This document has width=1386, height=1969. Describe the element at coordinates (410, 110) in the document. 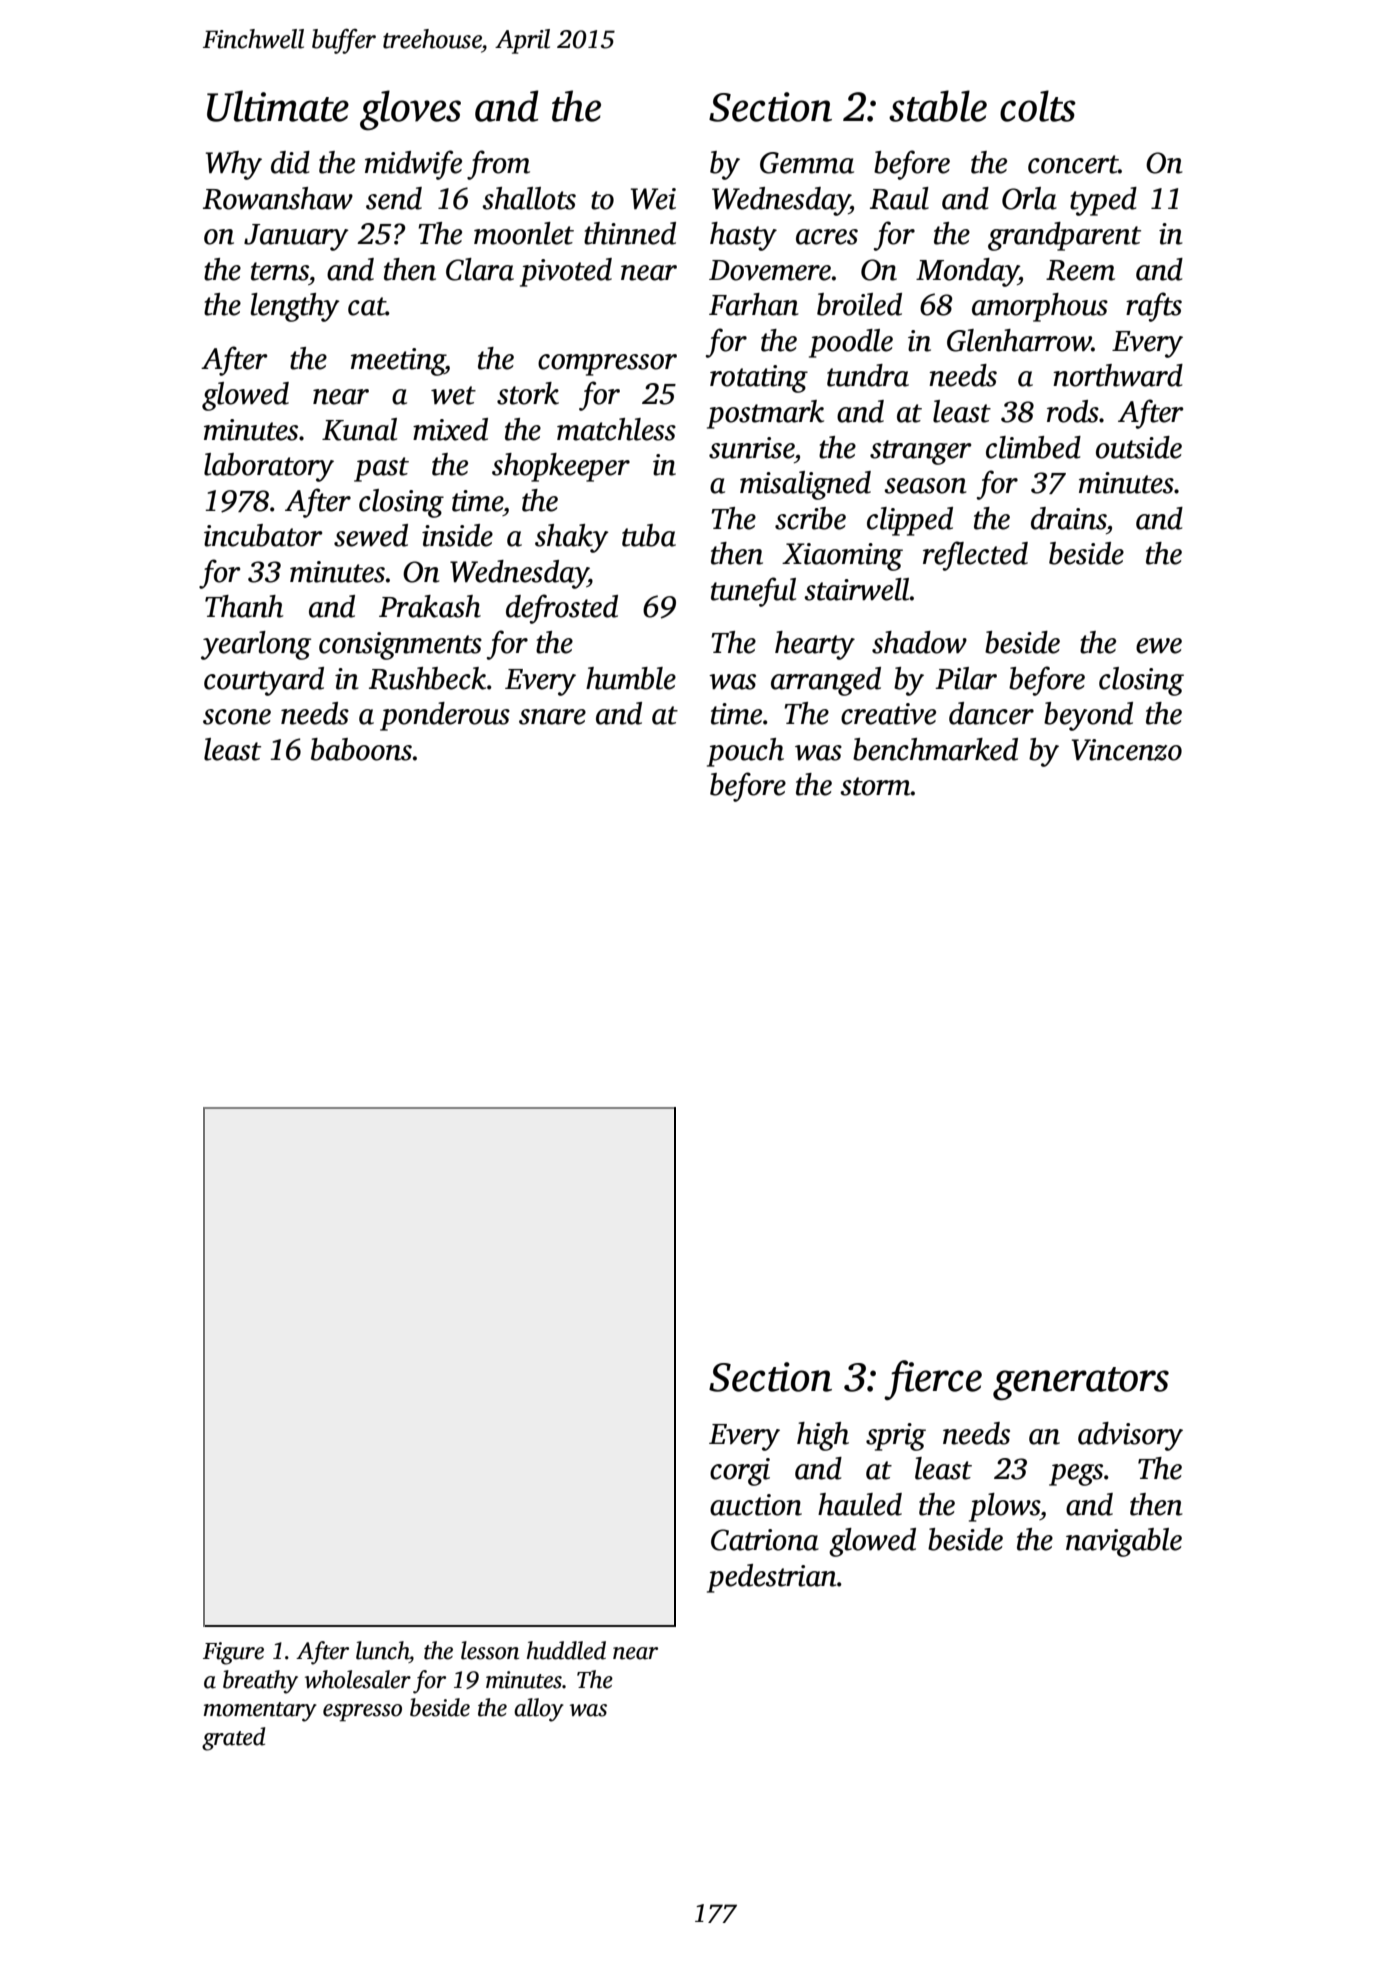

I see `gloves` at that location.
